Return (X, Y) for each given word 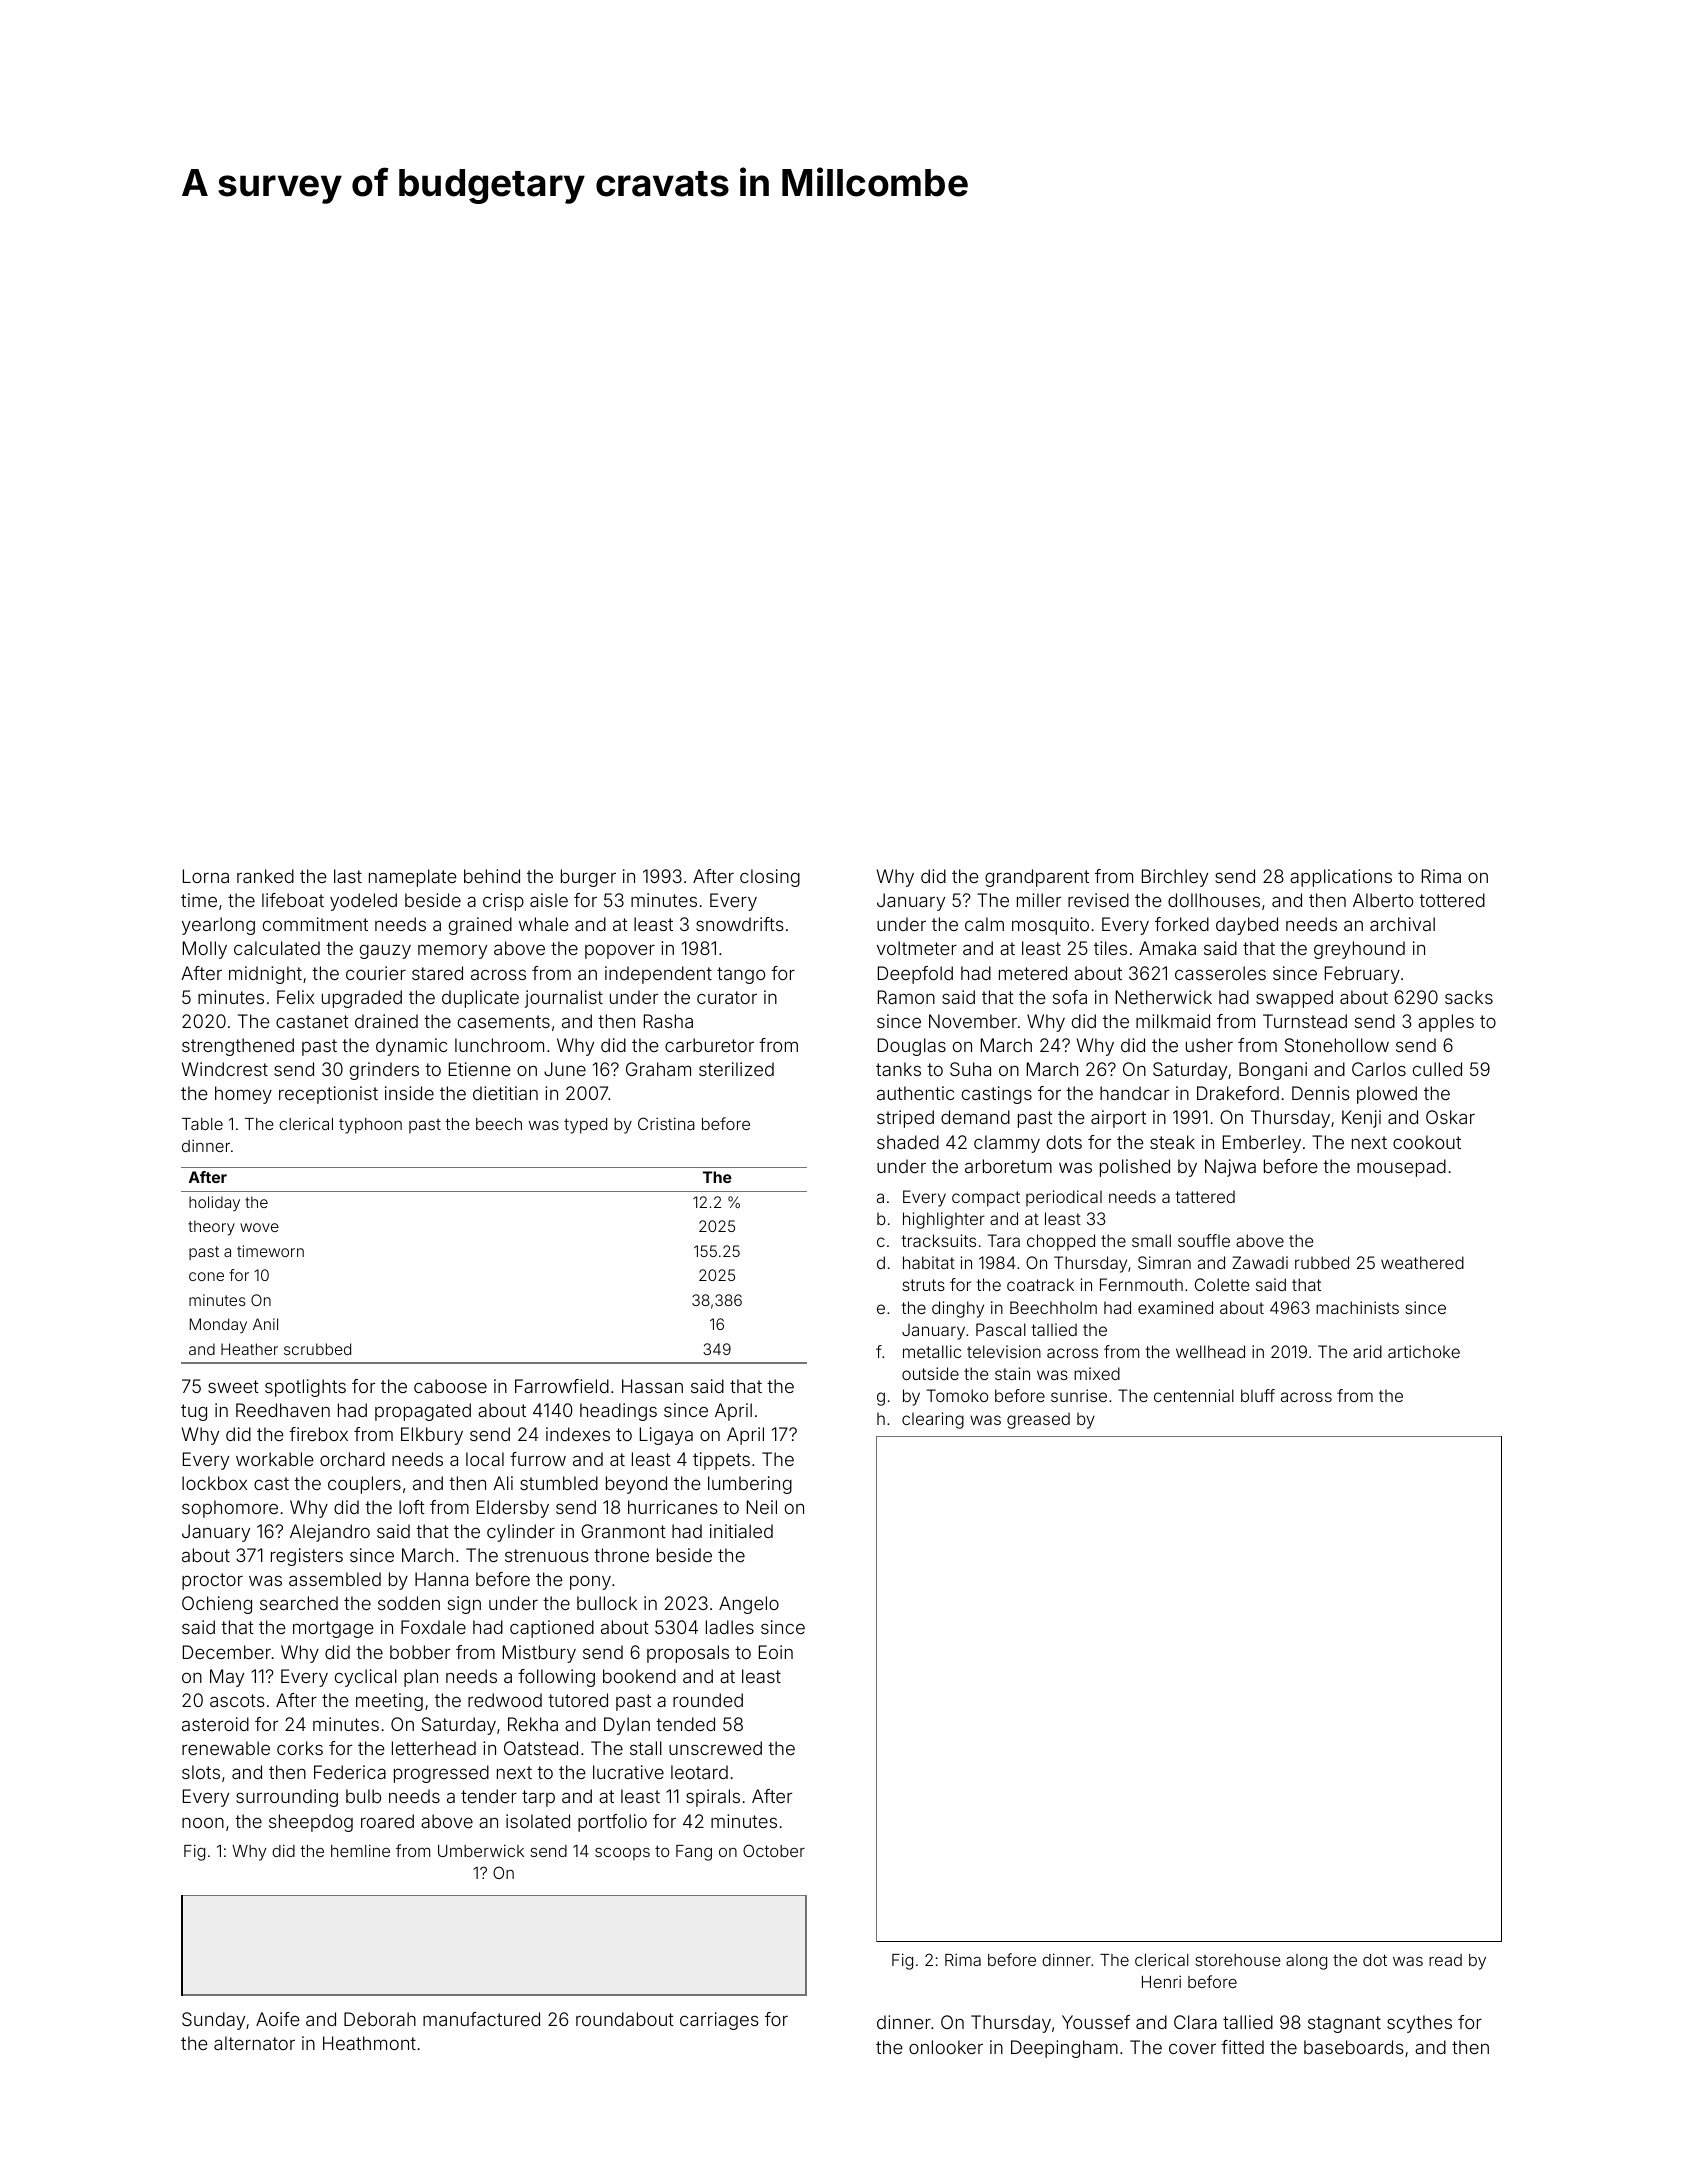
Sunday (213, 2021)
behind (492, 876)
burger (588, 878)
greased (1038, 1420)
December (227, 1652)
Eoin (776, 1652)
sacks (1469, 997)
